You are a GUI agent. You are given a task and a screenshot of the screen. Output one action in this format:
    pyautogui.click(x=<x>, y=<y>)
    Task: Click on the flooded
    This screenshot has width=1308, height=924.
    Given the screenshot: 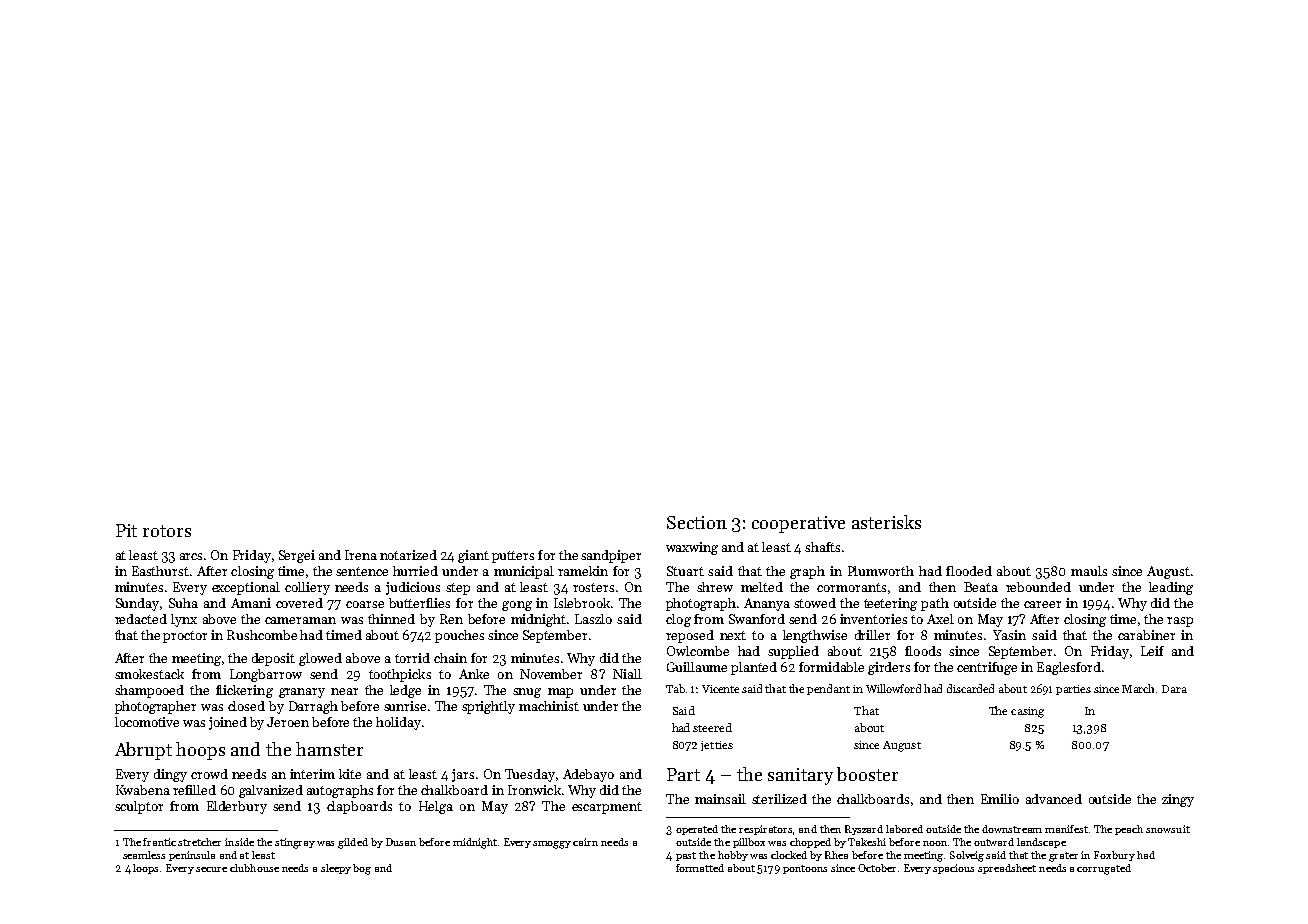 What is the action you would take?
    pyautogui.click(x=969, y=571)
